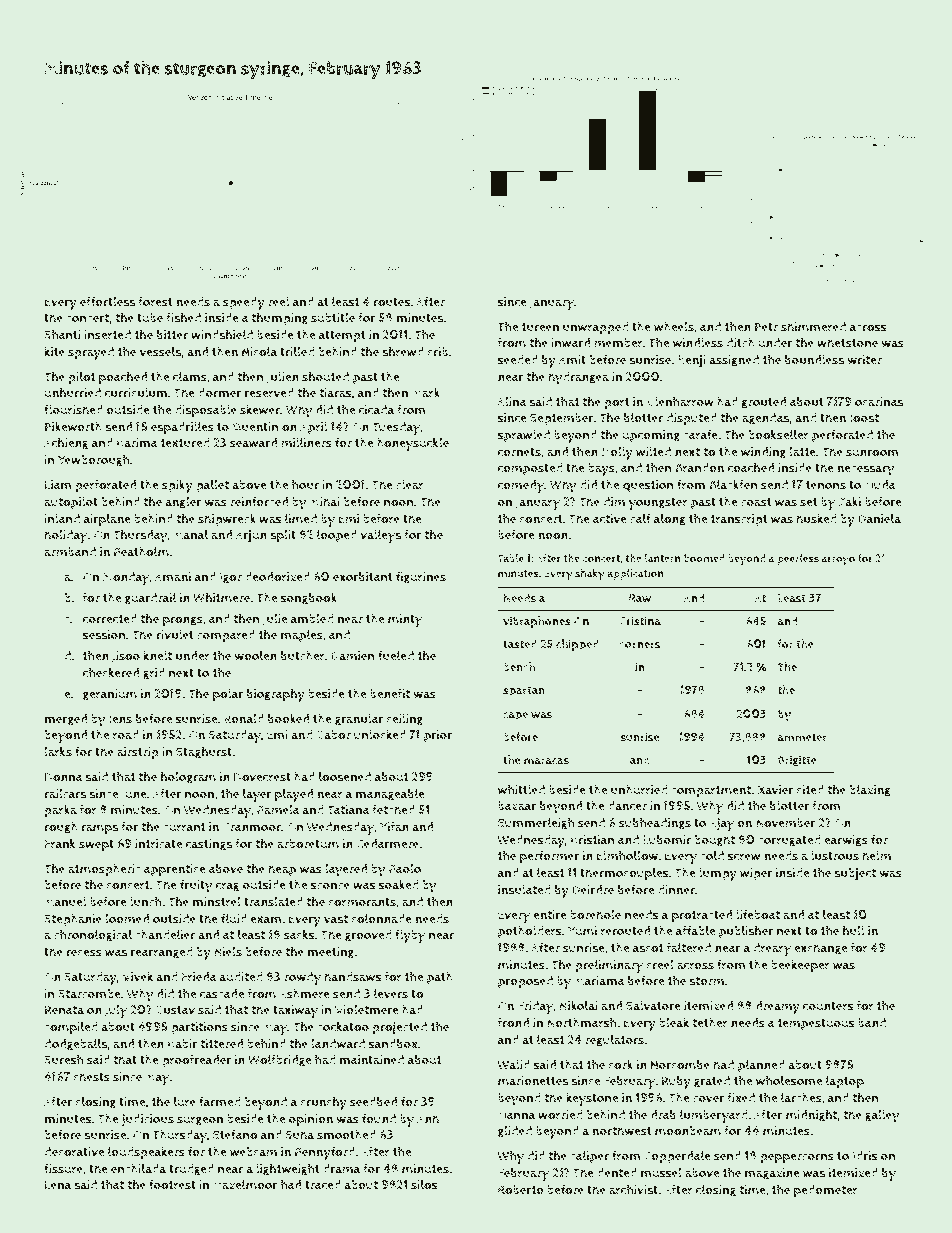  Describe the element at coordinates (253, 1152) in the screenshot. I see `webcam` at that location.
